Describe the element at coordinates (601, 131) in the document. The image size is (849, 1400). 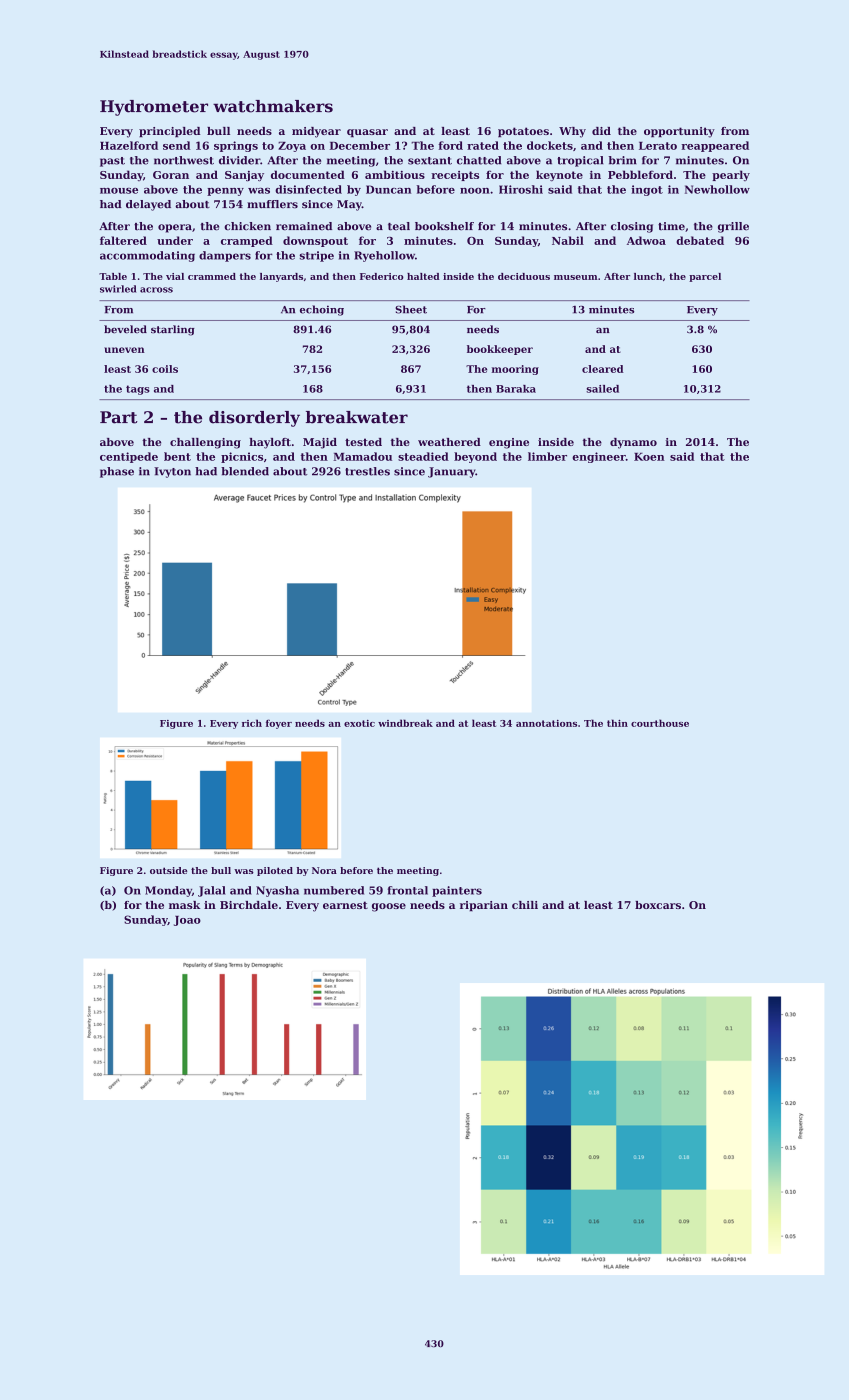
I see `did` at that location.
